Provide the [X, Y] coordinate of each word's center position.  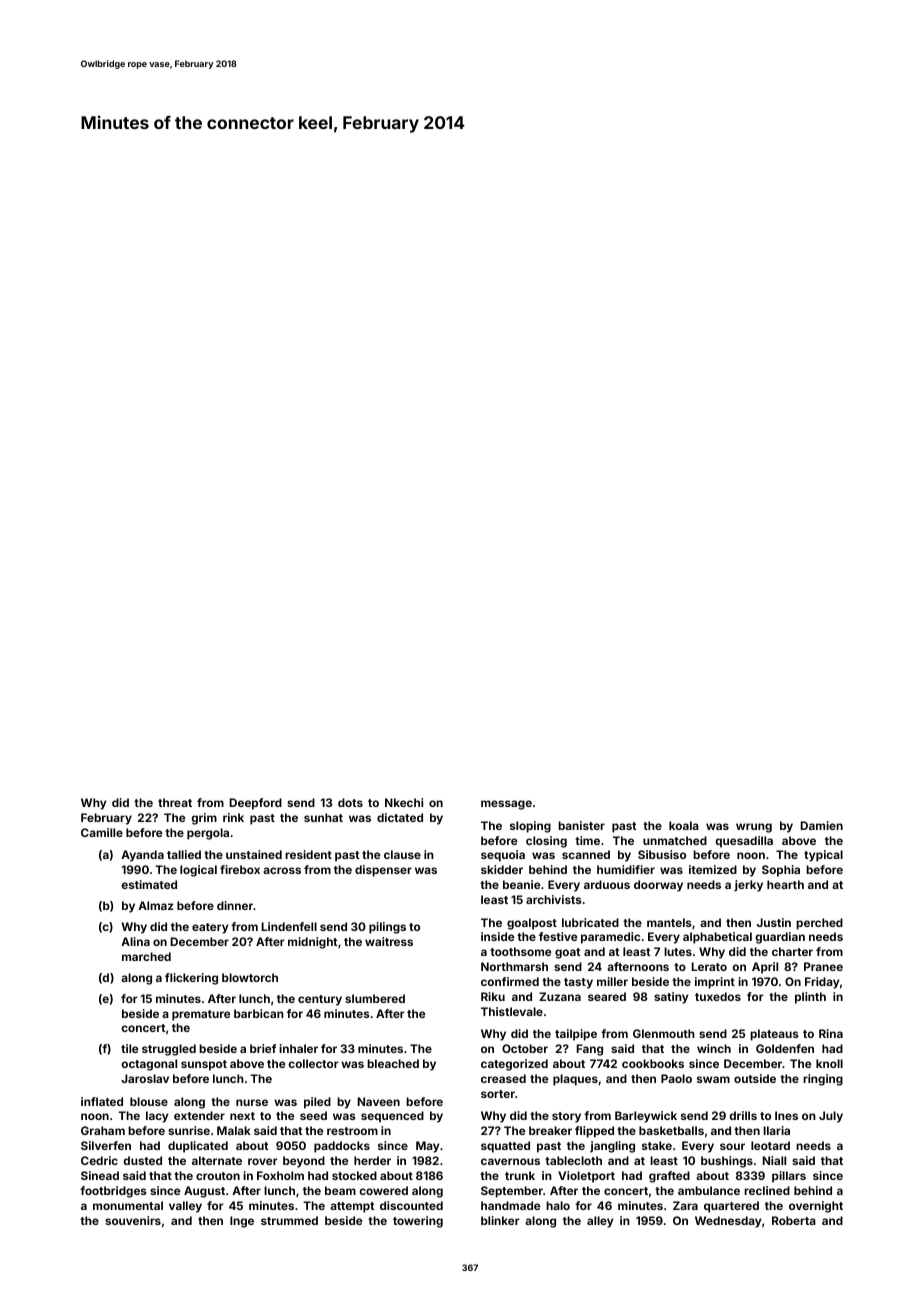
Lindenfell [289, 926]
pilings [387, 928]
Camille [102, 832]
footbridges [113, 1192]
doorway [658, 886]
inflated [102, 1101]
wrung [754, 828]
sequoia [503, 856]
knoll [829, 1063]
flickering [191, 979]
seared [607, 996]
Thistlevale [512, 1011]
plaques [575, 1080]
